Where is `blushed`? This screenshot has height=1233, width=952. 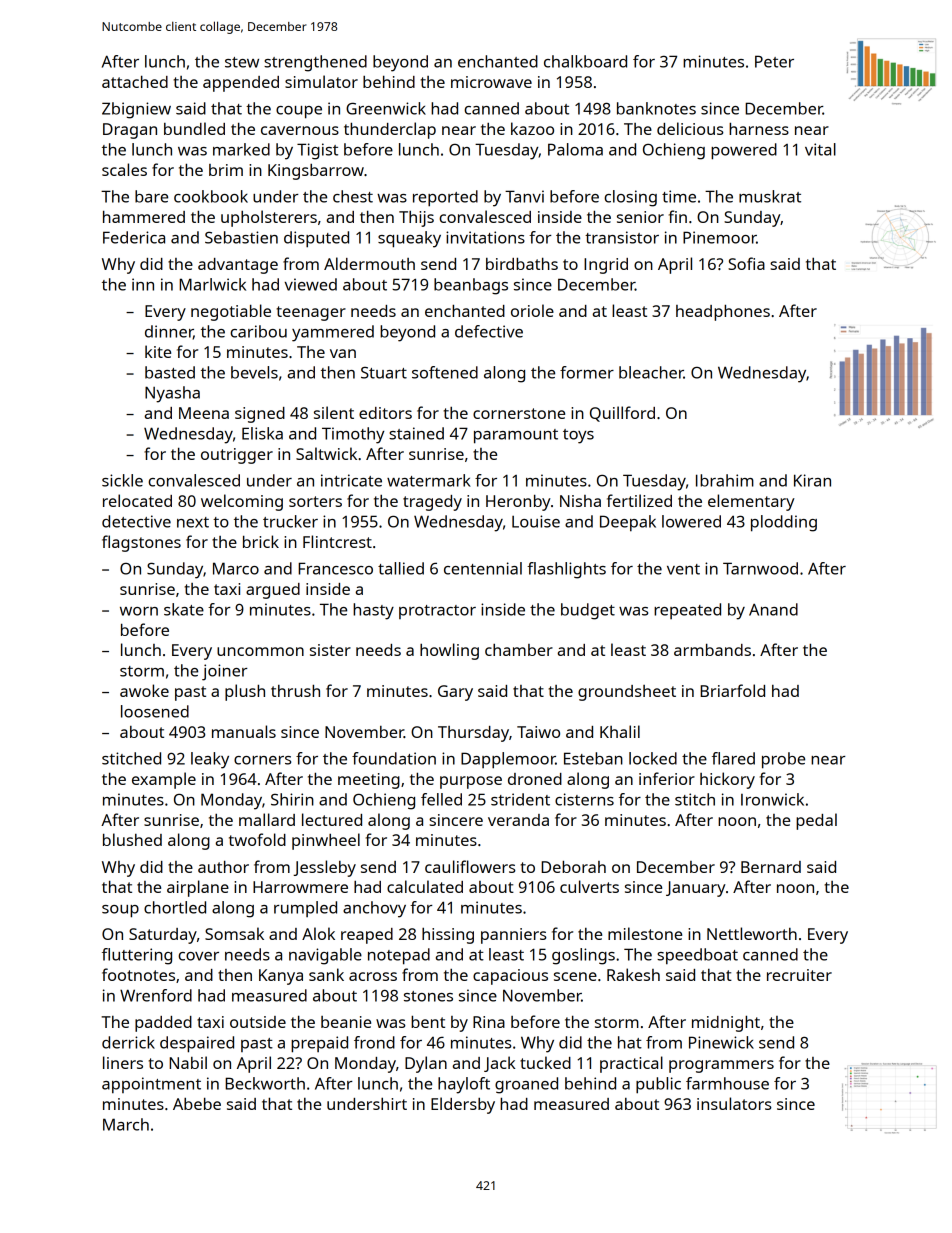
blushed is located at coordinates (132, 839).
